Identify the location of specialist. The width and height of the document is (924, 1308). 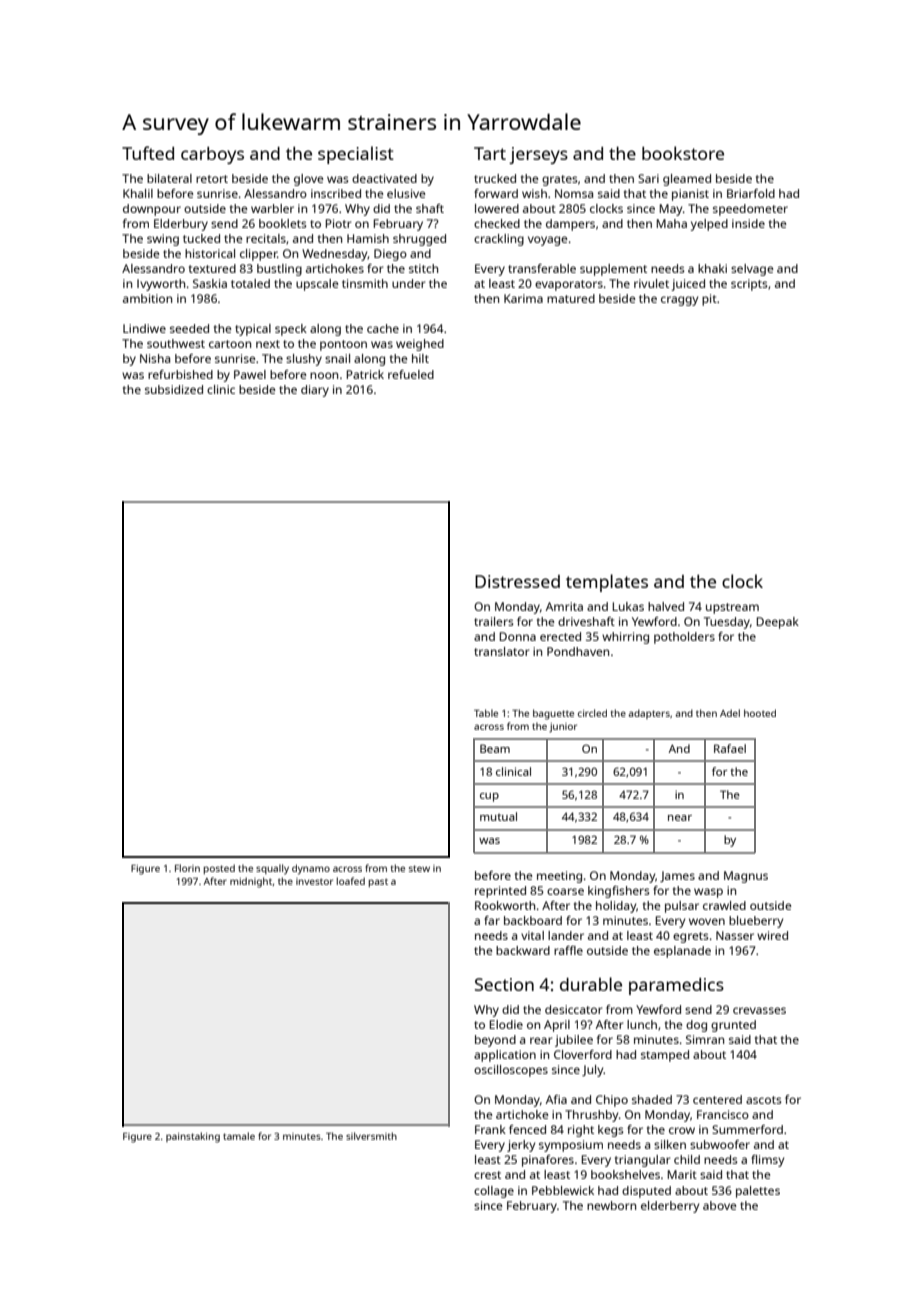
(356, 155).
